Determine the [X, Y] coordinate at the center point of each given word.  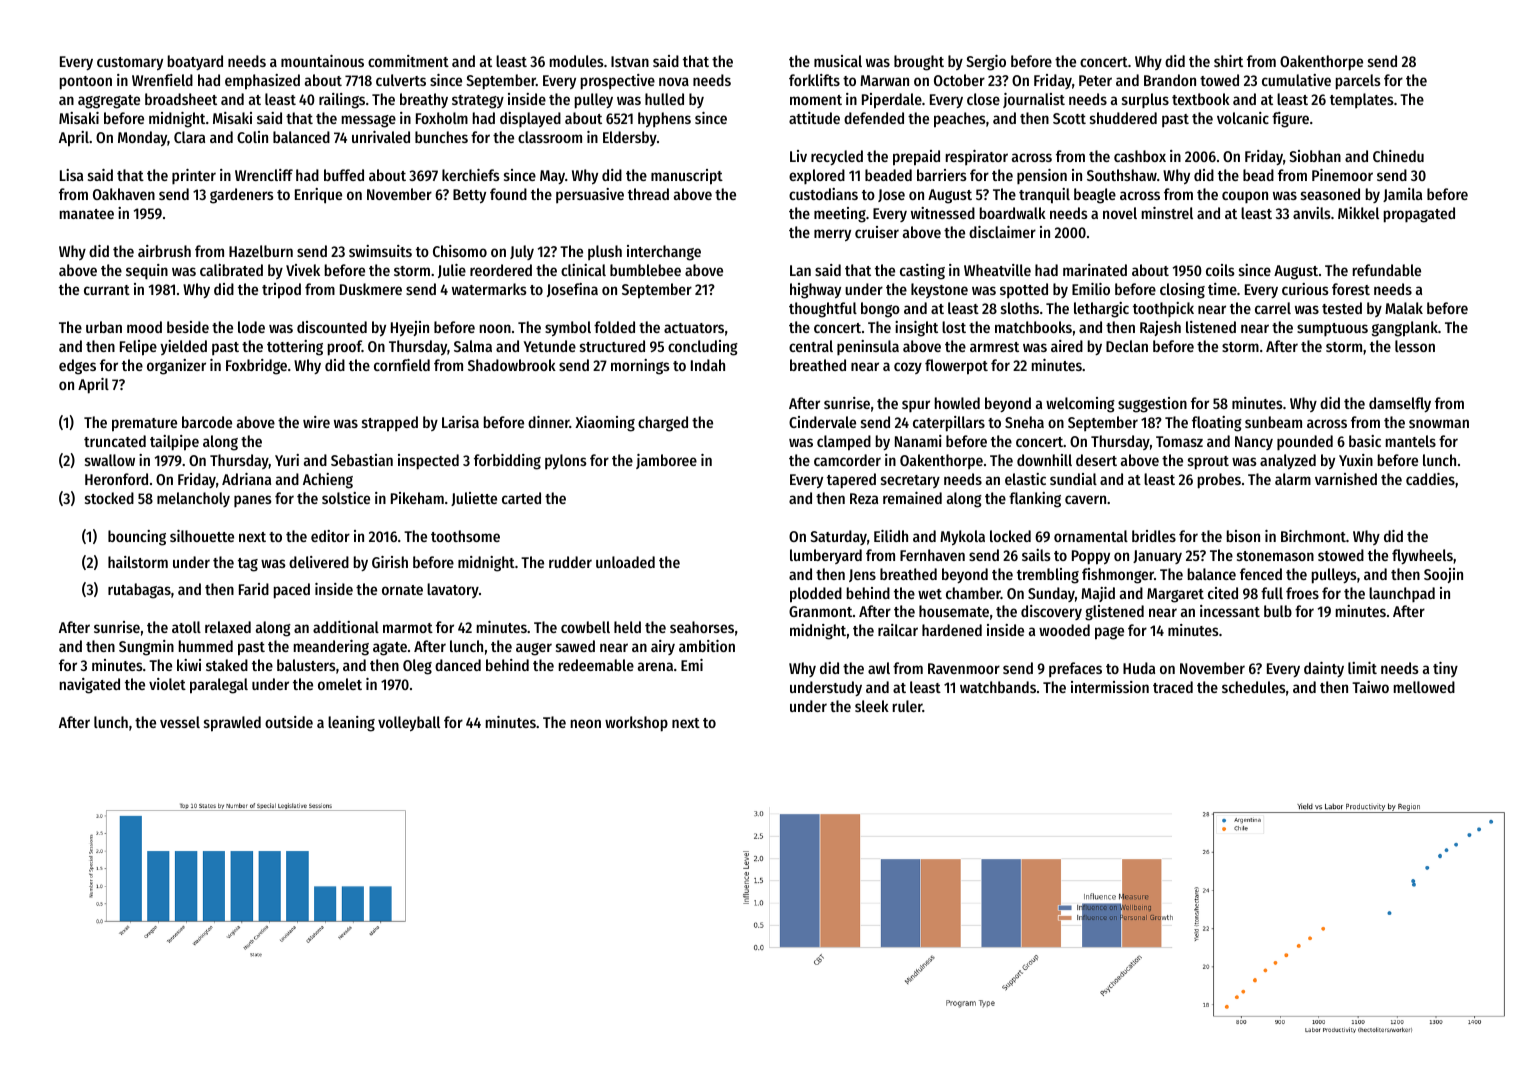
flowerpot [956, 367]
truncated [115, 441]
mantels [1411, 441]
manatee [87, 214]
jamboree [666, 461]
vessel [180, 722]
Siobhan [1315, 156]
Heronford [116, 479]
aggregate [109, 102]
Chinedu [1398, 156]
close [983, 99]
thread [648, 194]
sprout [1208, 463]
